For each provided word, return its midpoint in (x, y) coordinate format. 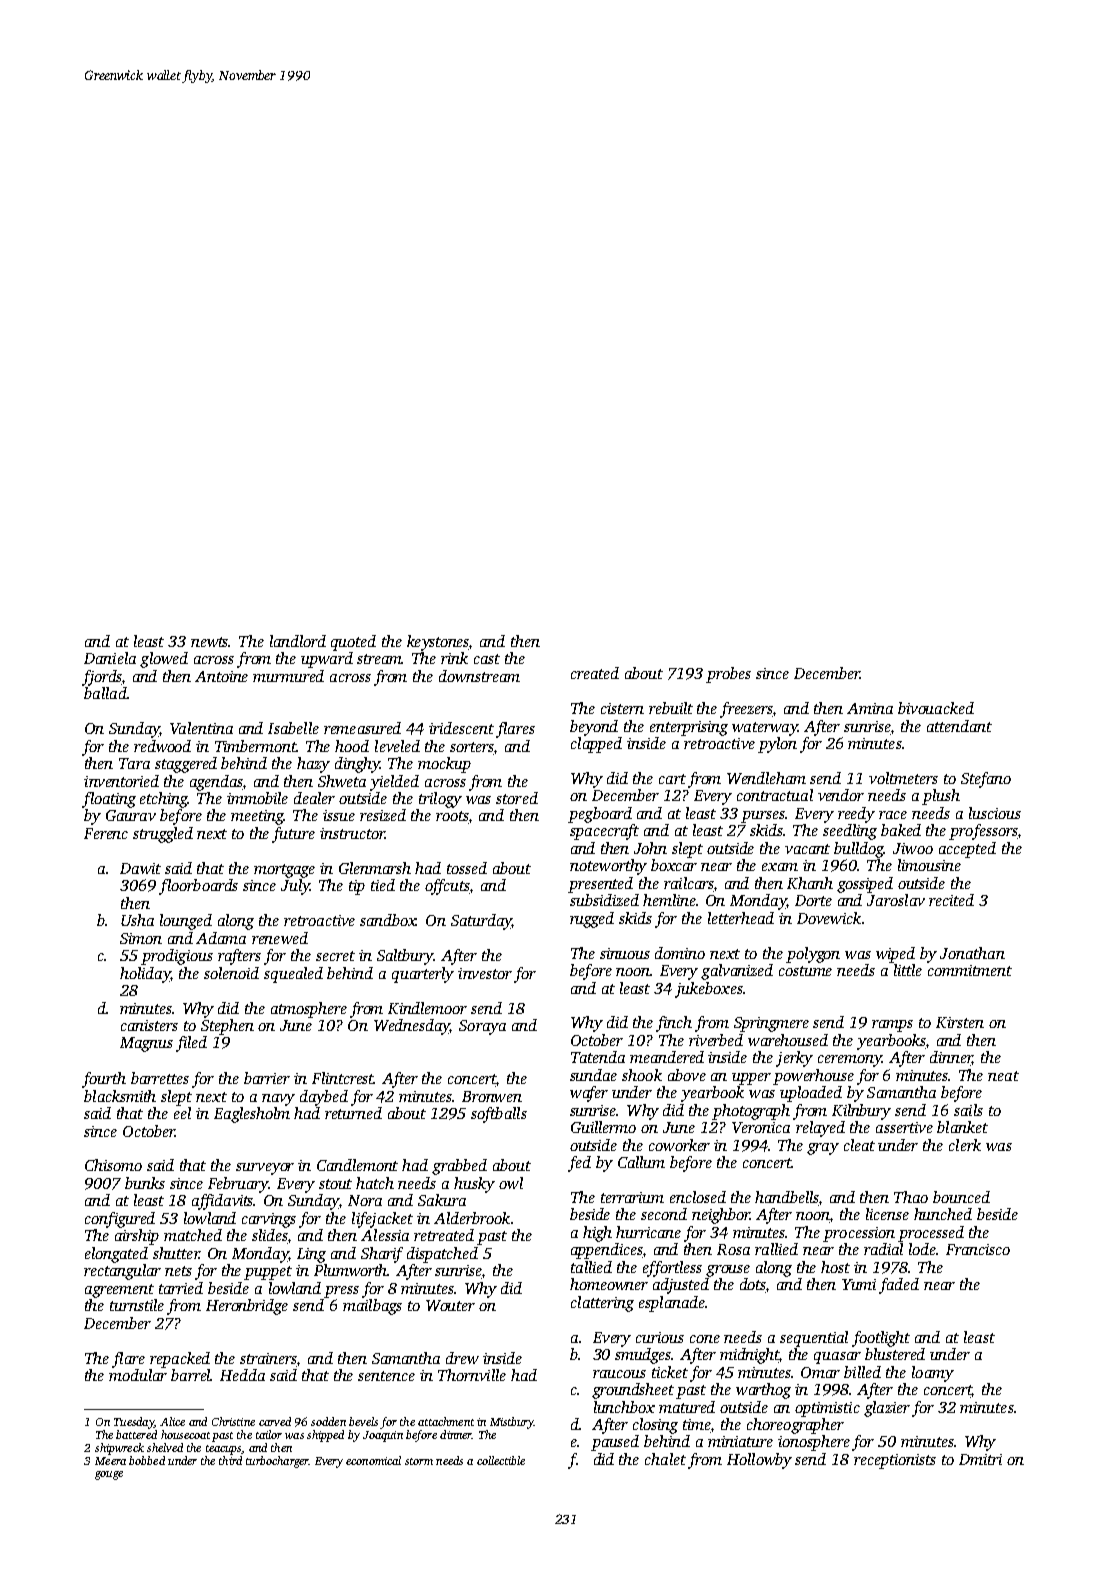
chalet (665, 1459)
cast (487, 659)
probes (728, 675)
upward (327, 660)
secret (335, 956)
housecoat (185, 1434)
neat (1003, 1076)
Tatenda (598, 1057)
